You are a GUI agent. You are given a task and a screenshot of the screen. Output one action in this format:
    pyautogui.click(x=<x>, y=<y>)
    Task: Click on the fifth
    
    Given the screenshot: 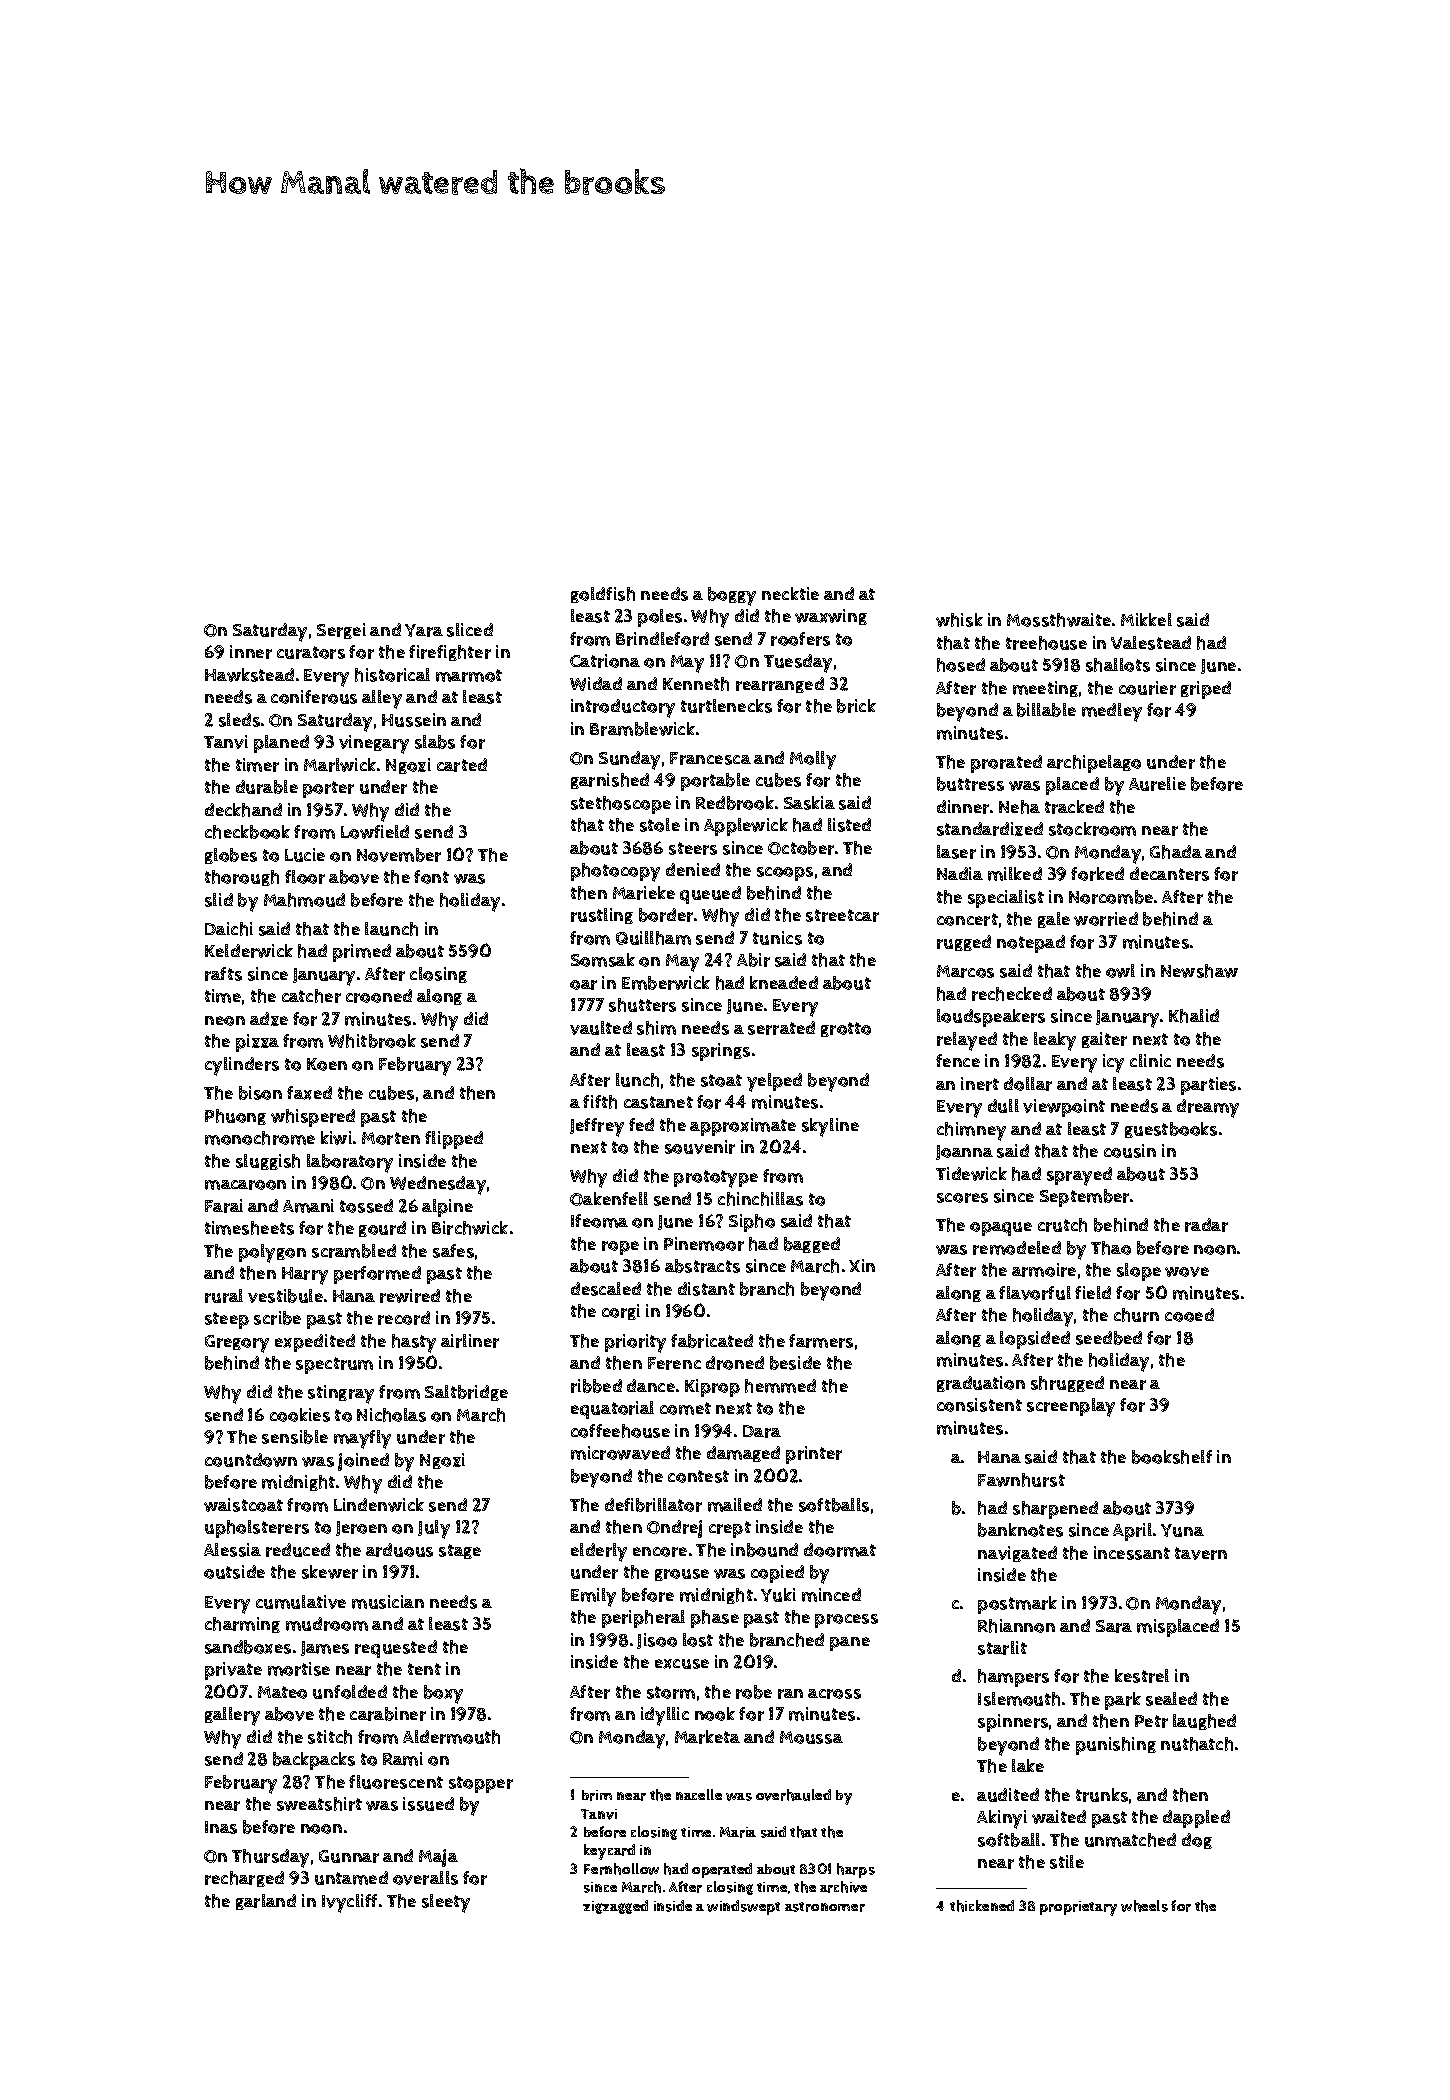 What is the action you would take?
    pyautogui.click(x=600, y=1102)
